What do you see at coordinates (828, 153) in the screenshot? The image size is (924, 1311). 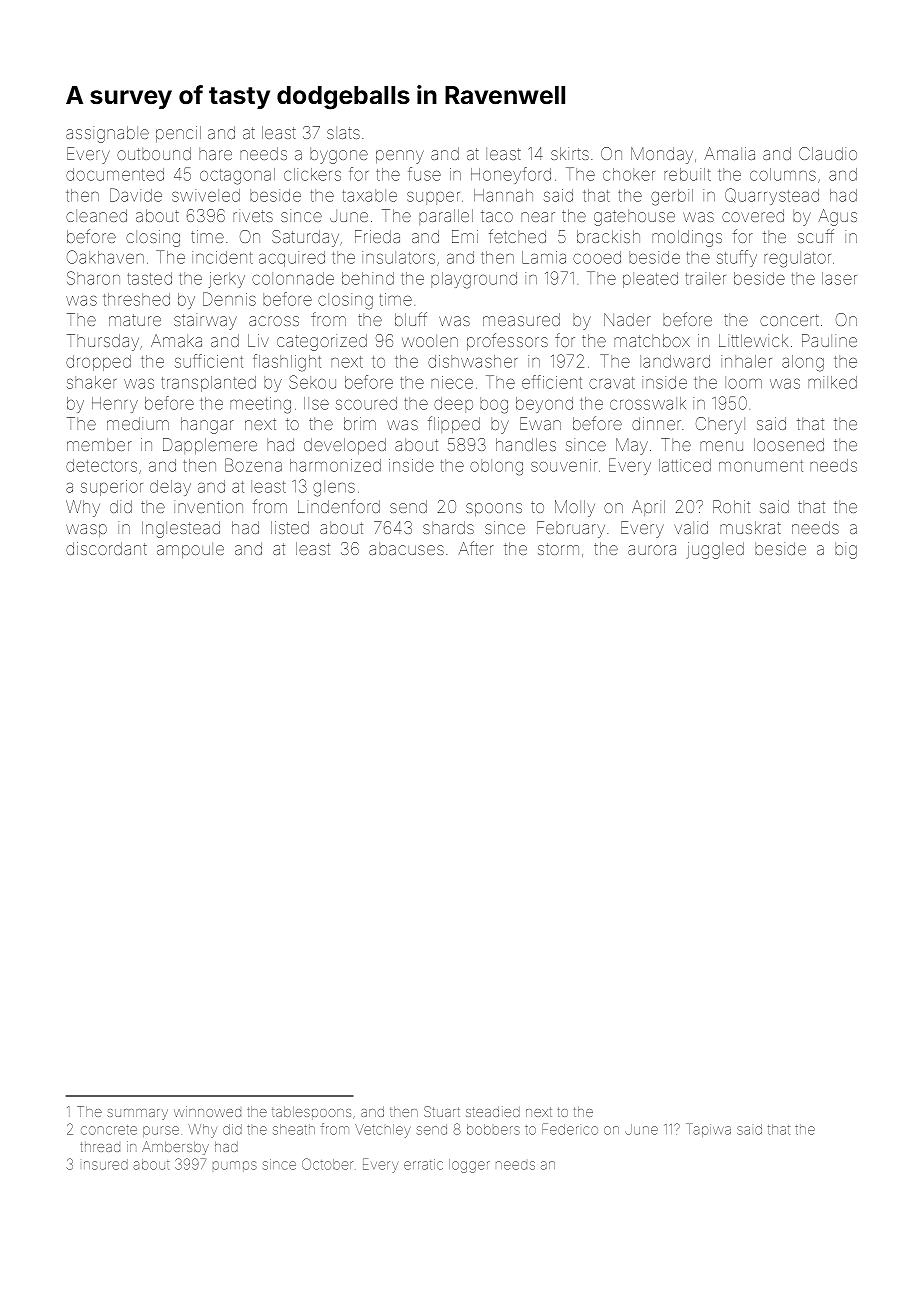 I see `Claudio` at bounding box center [828, 153].
